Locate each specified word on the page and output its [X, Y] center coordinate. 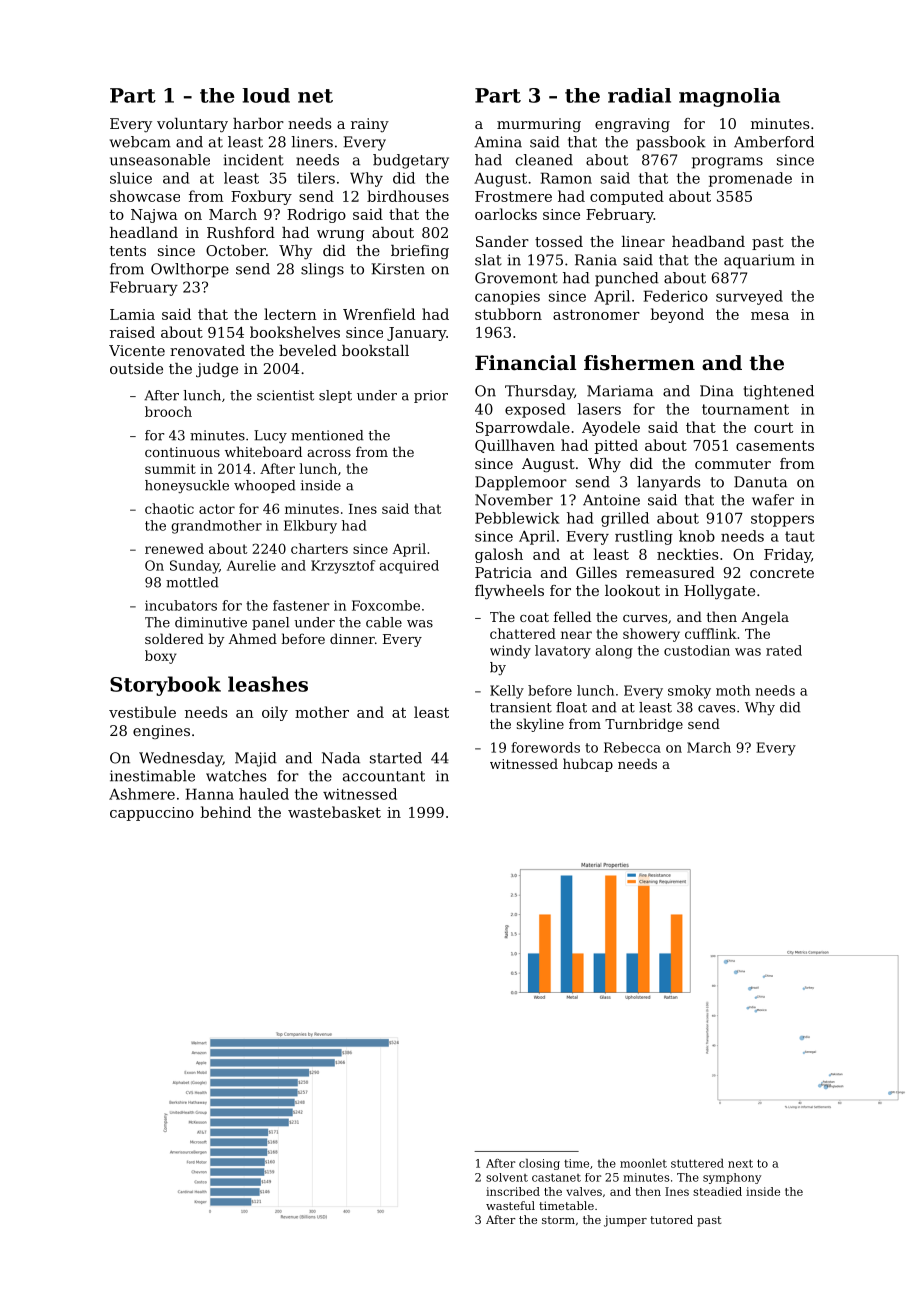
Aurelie [251, 565]
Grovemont [516, 278]
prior [431, 396]
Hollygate [719, 592]
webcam [140, 142]
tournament [745, 409]
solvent [507, 1177]
